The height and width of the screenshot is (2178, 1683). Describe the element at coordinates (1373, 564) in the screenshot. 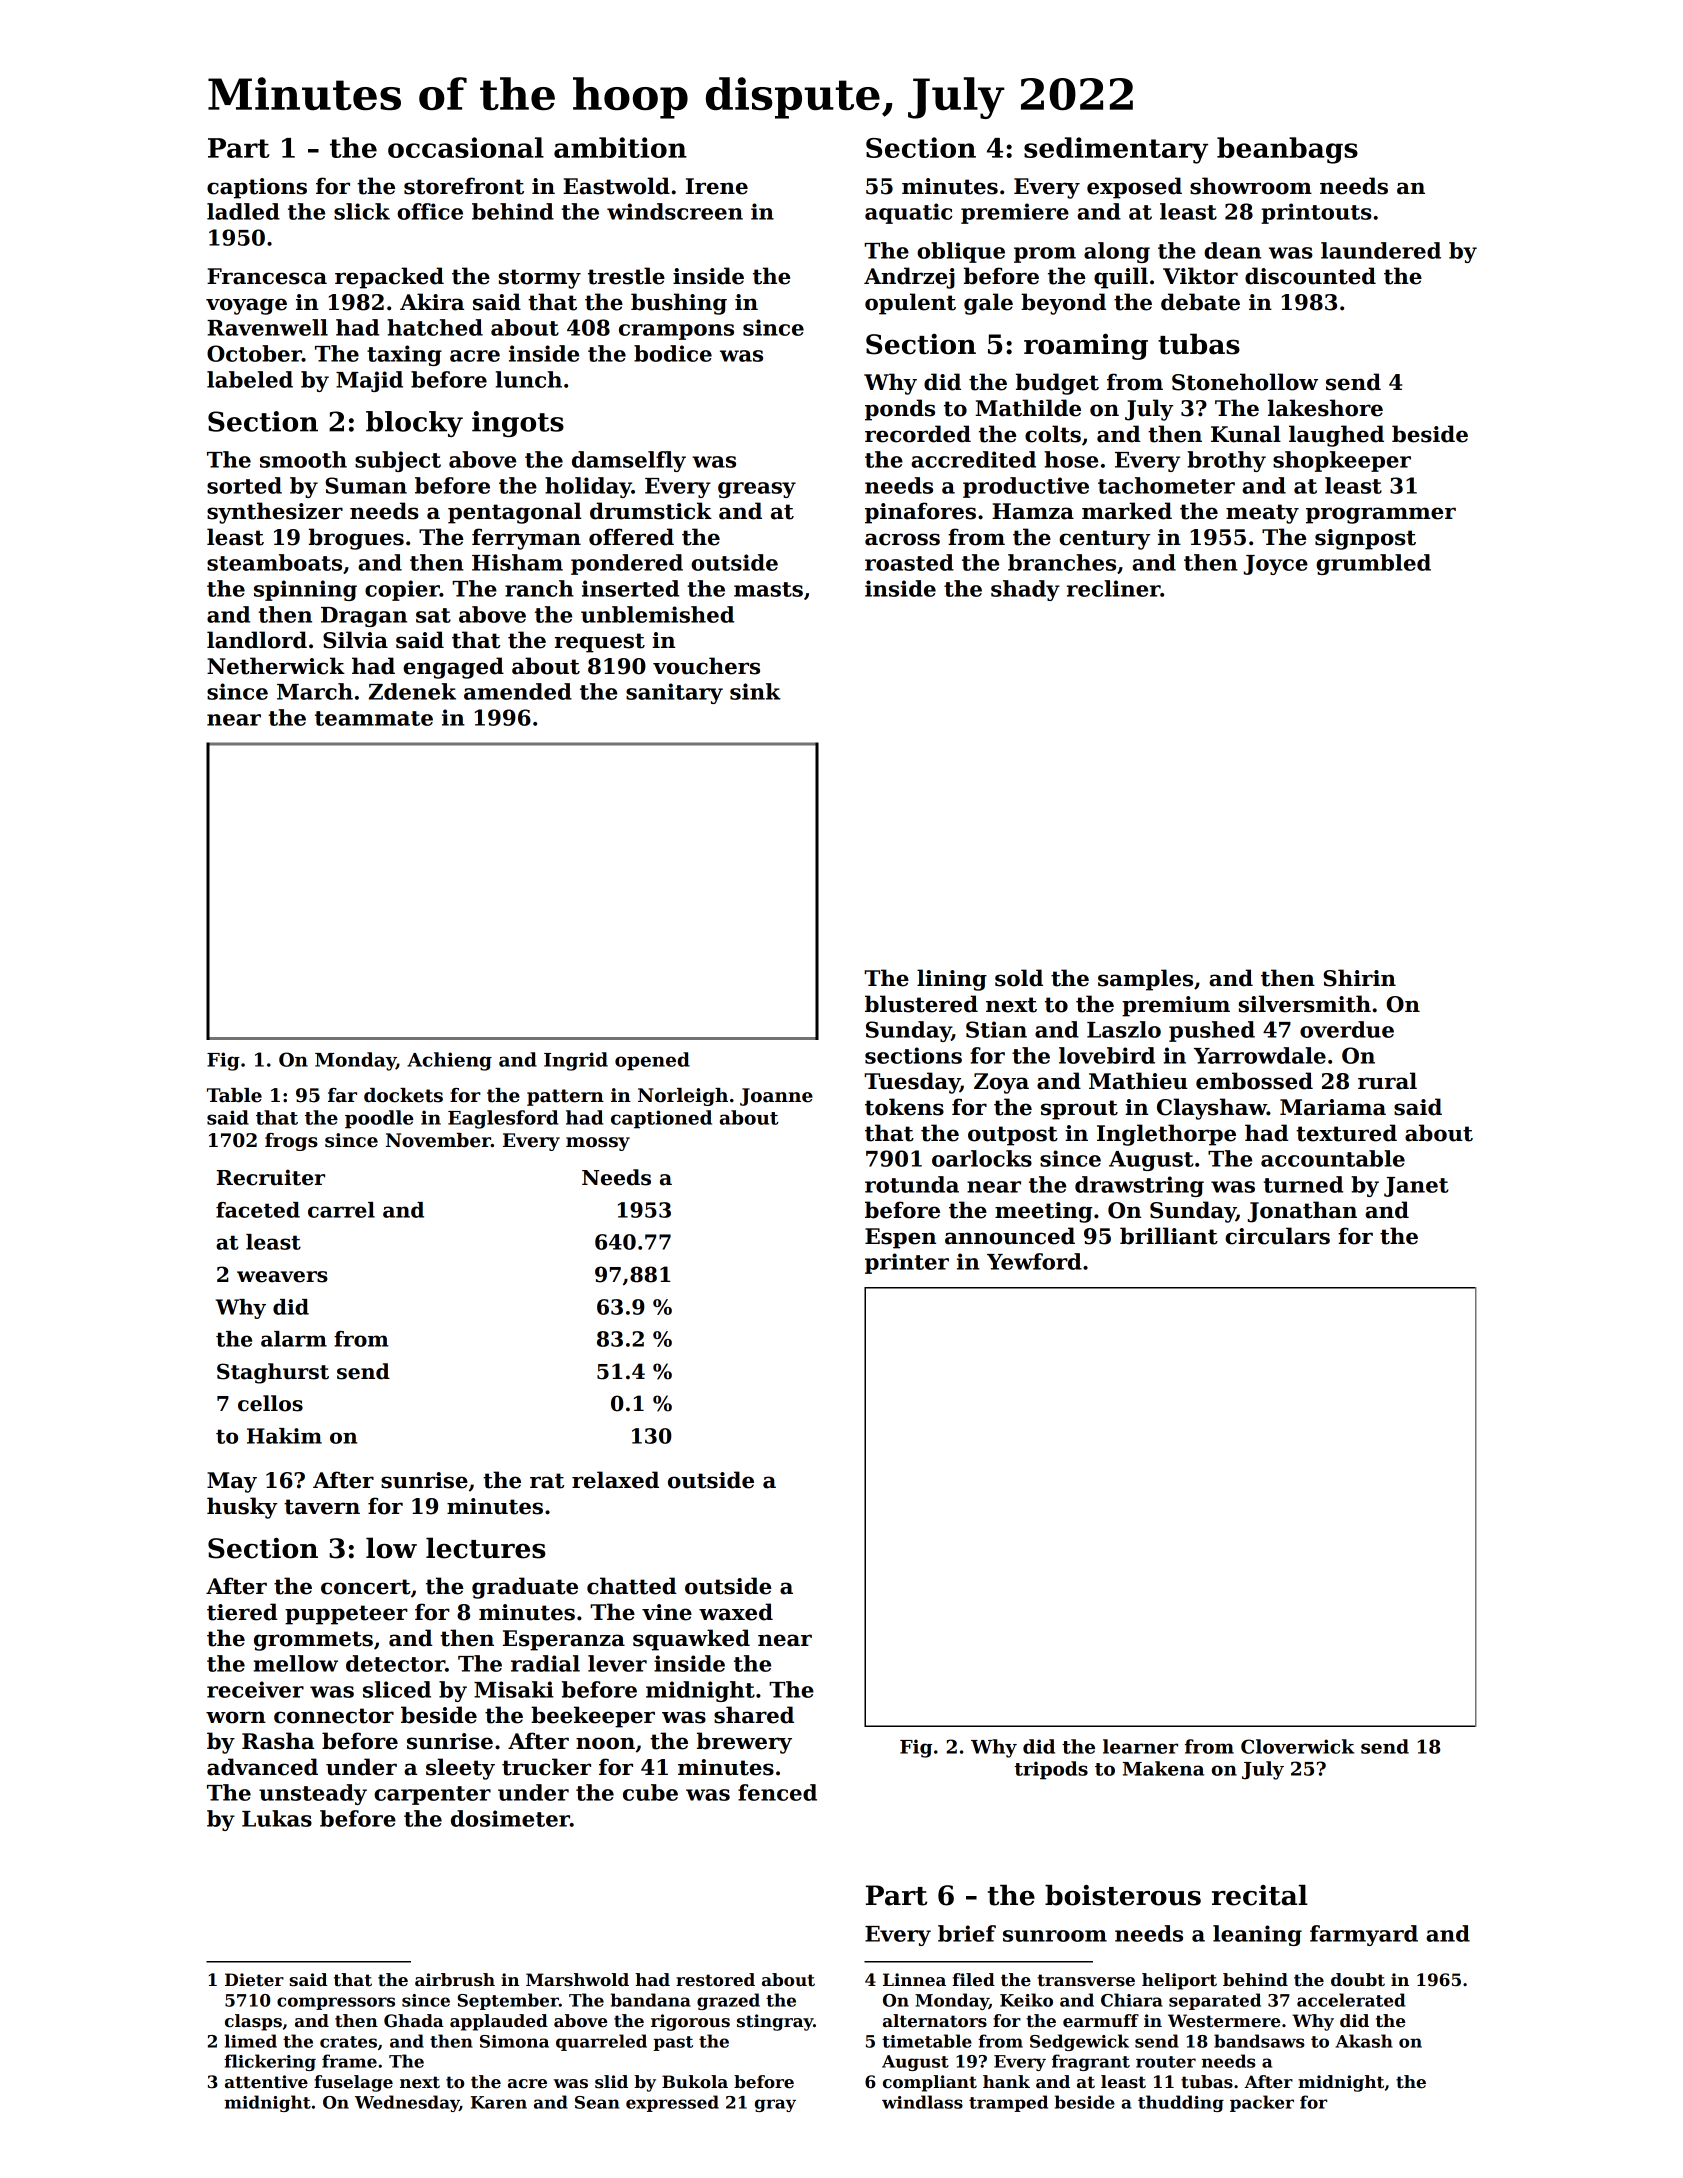

I see `grumbled` at that location.
